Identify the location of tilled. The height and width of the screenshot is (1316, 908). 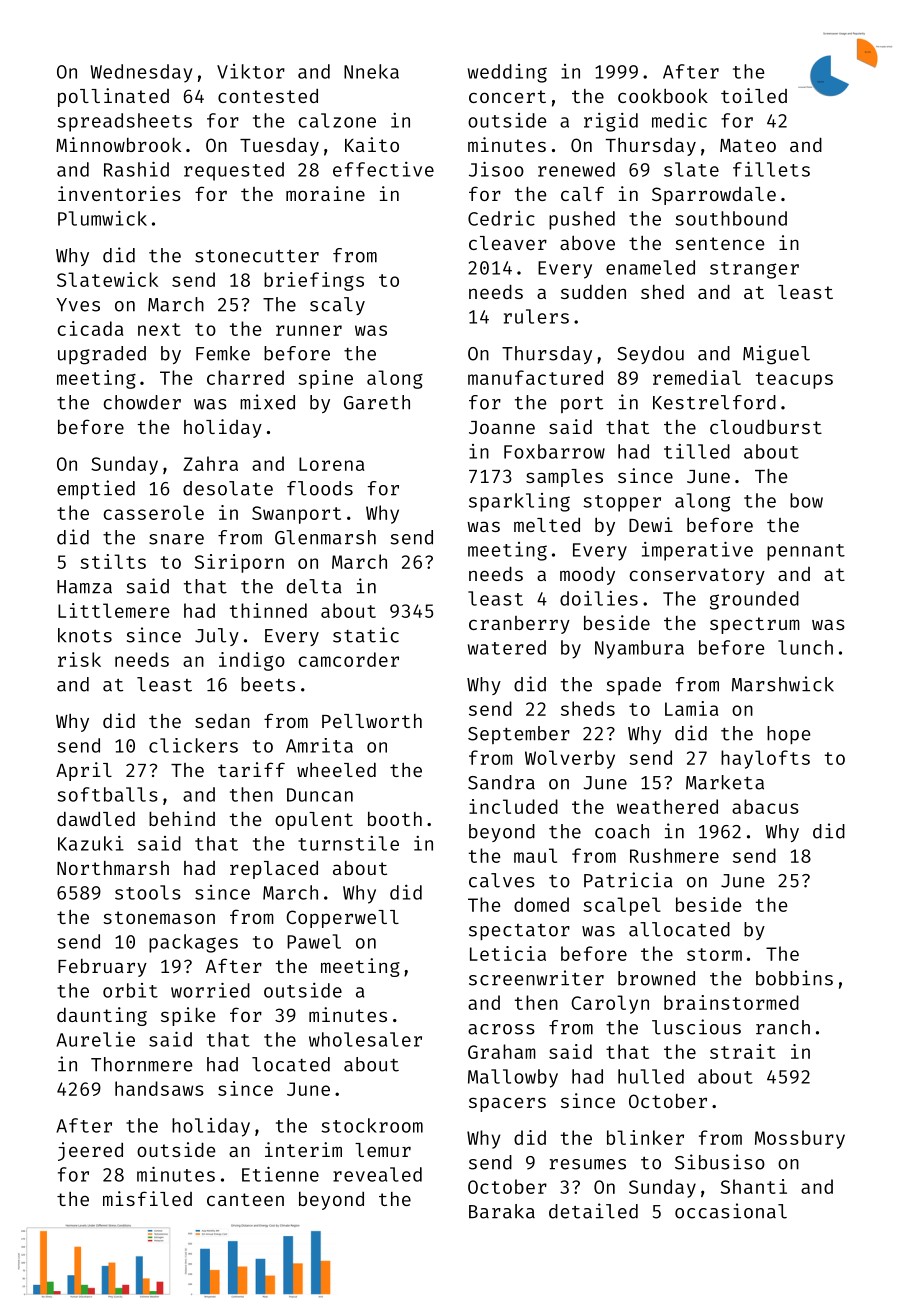
(697, 451).
